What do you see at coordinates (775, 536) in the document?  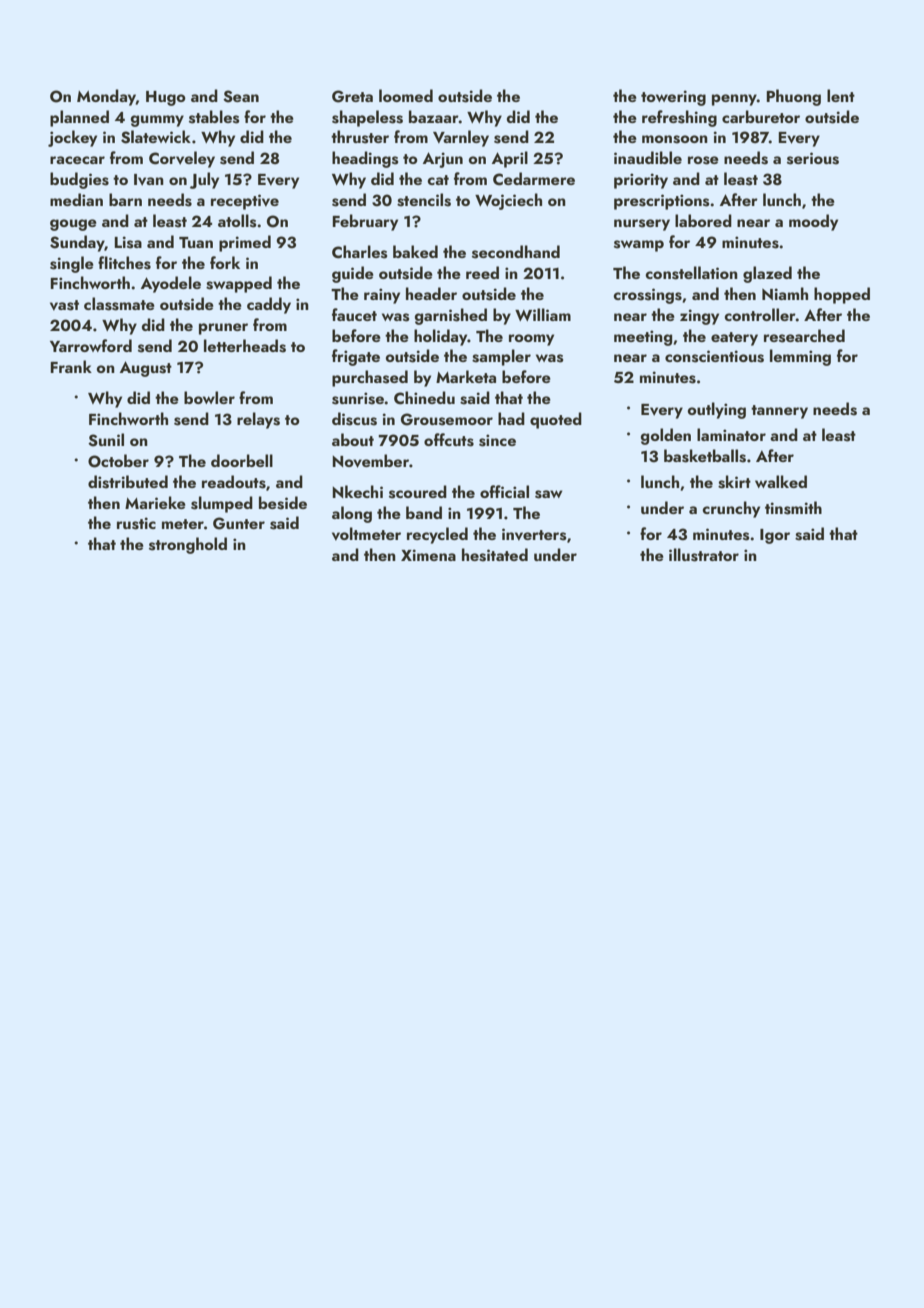 I see `Igor` at bounding box center [775, 536].
